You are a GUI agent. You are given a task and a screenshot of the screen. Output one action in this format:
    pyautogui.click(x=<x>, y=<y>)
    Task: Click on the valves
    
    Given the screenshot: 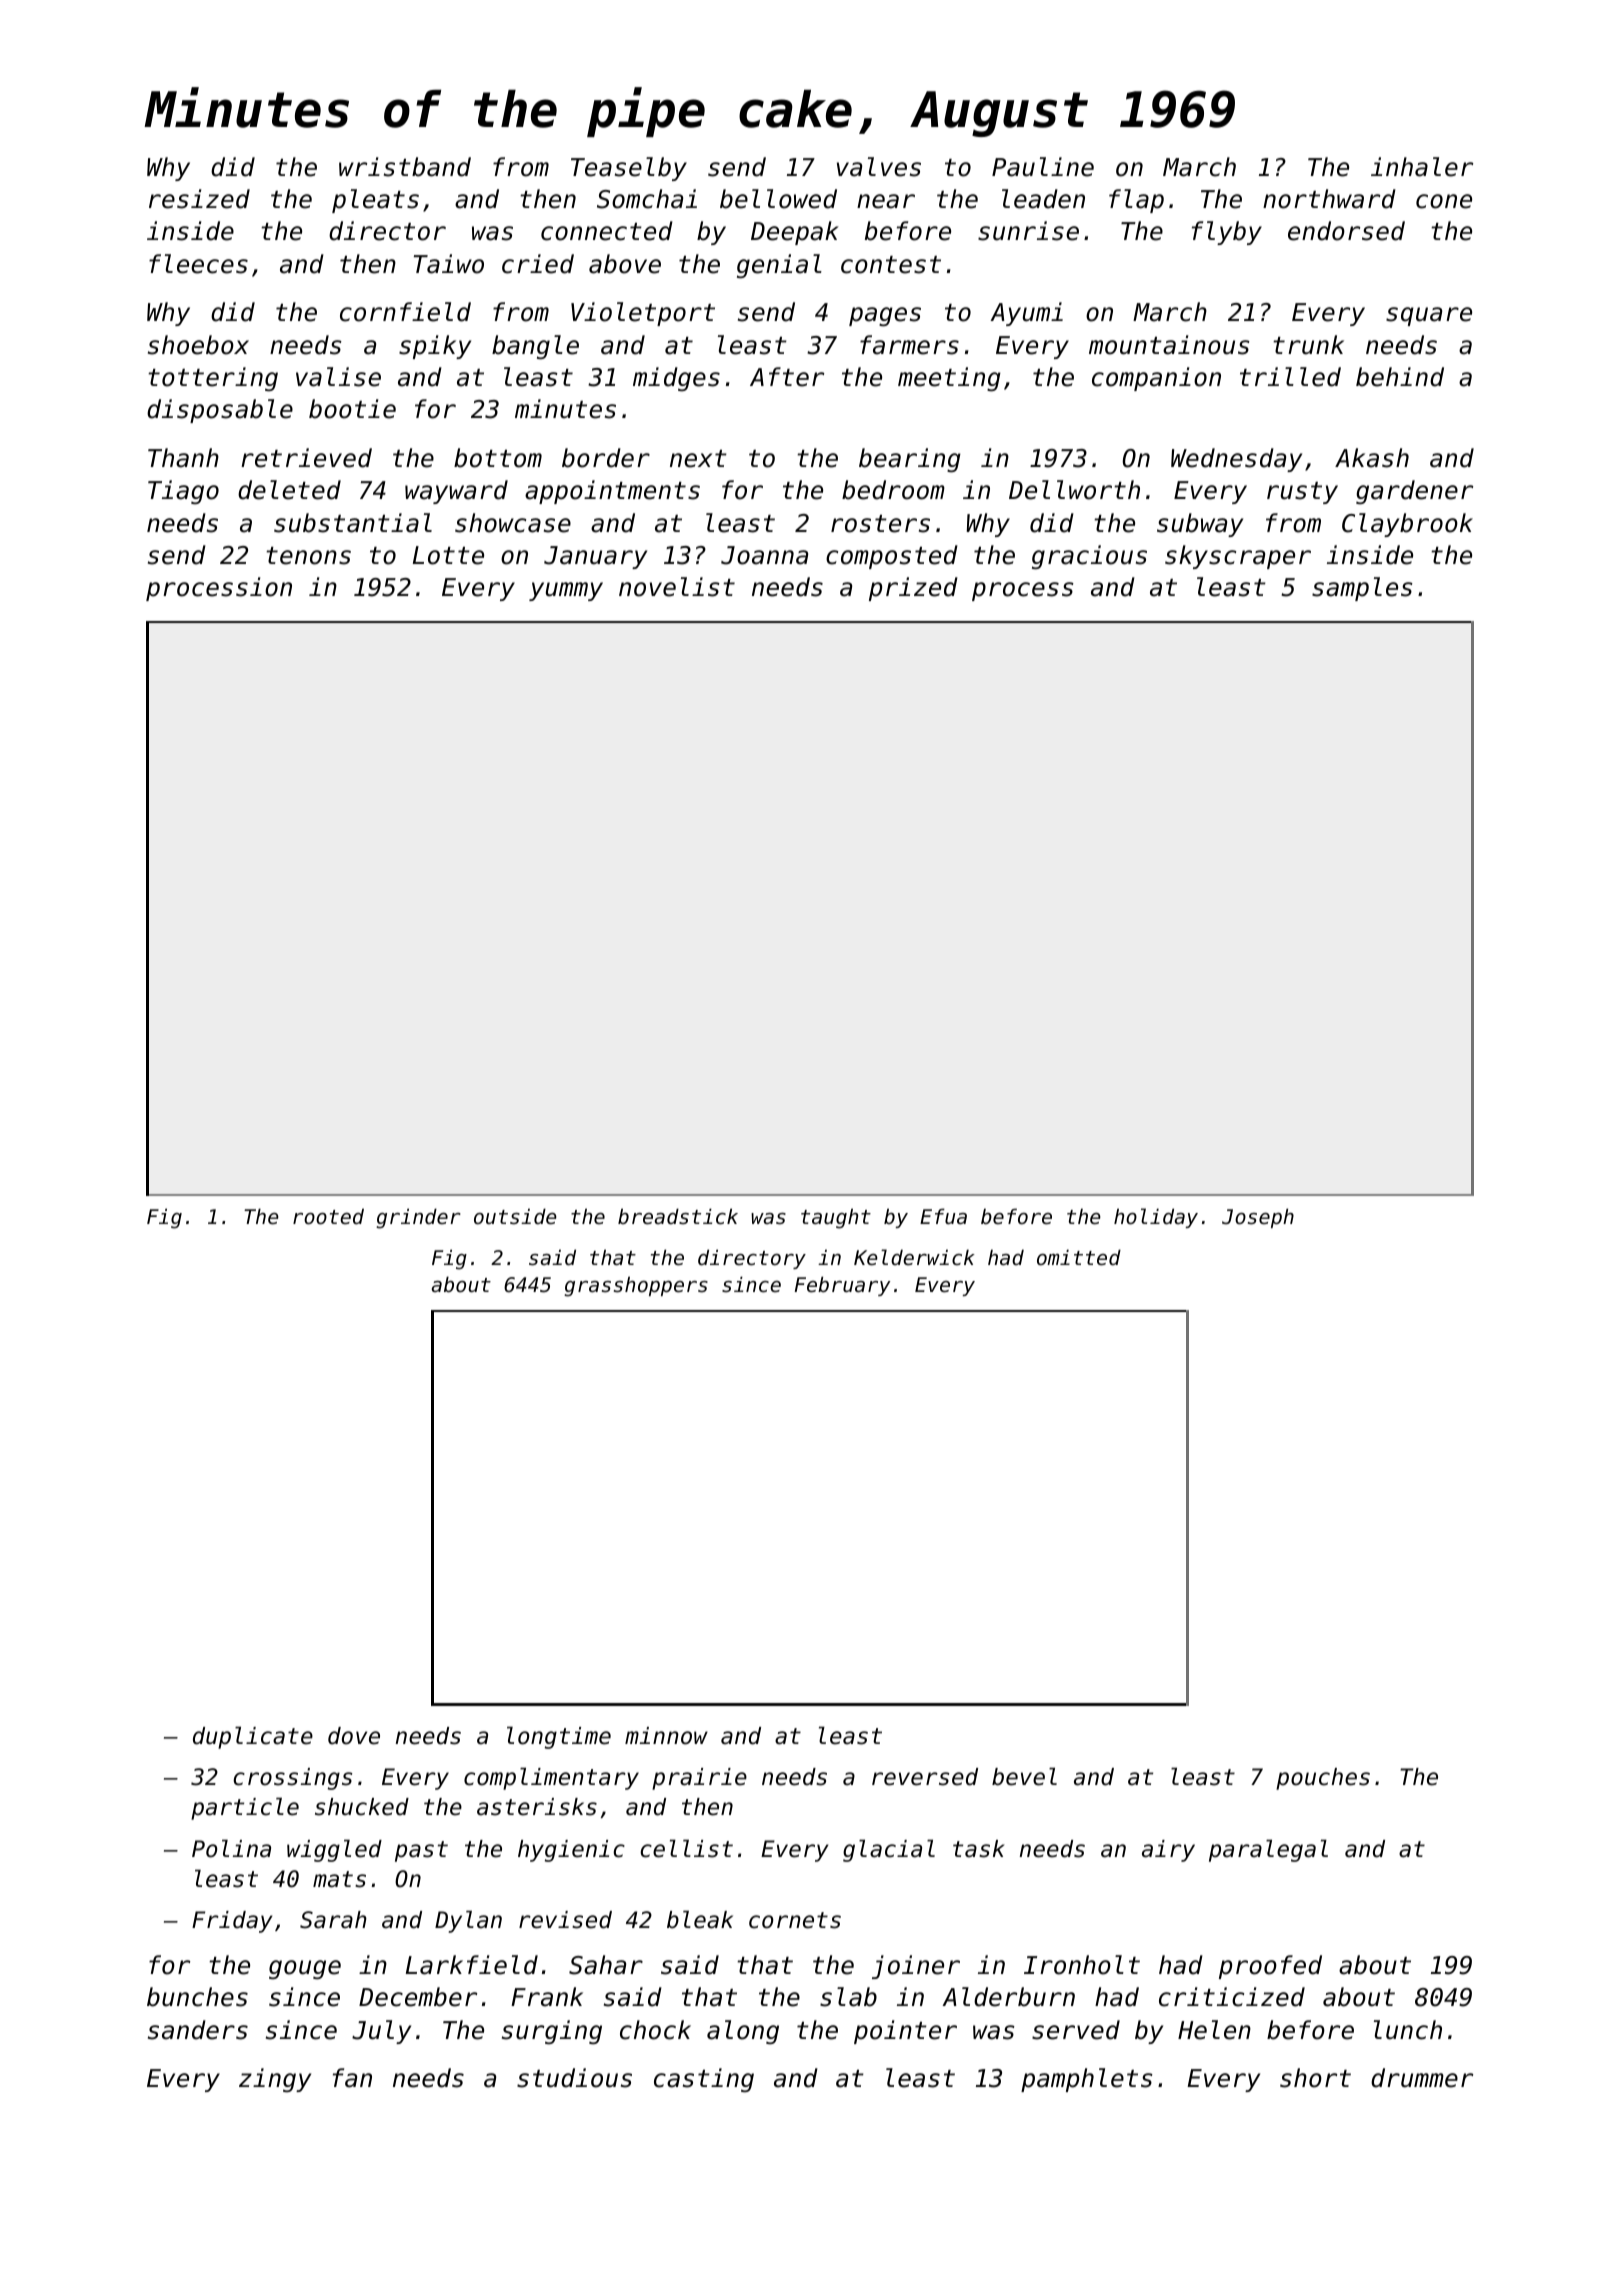 What is the action you would take?
    pyautogui.click(x=879, y=167)
